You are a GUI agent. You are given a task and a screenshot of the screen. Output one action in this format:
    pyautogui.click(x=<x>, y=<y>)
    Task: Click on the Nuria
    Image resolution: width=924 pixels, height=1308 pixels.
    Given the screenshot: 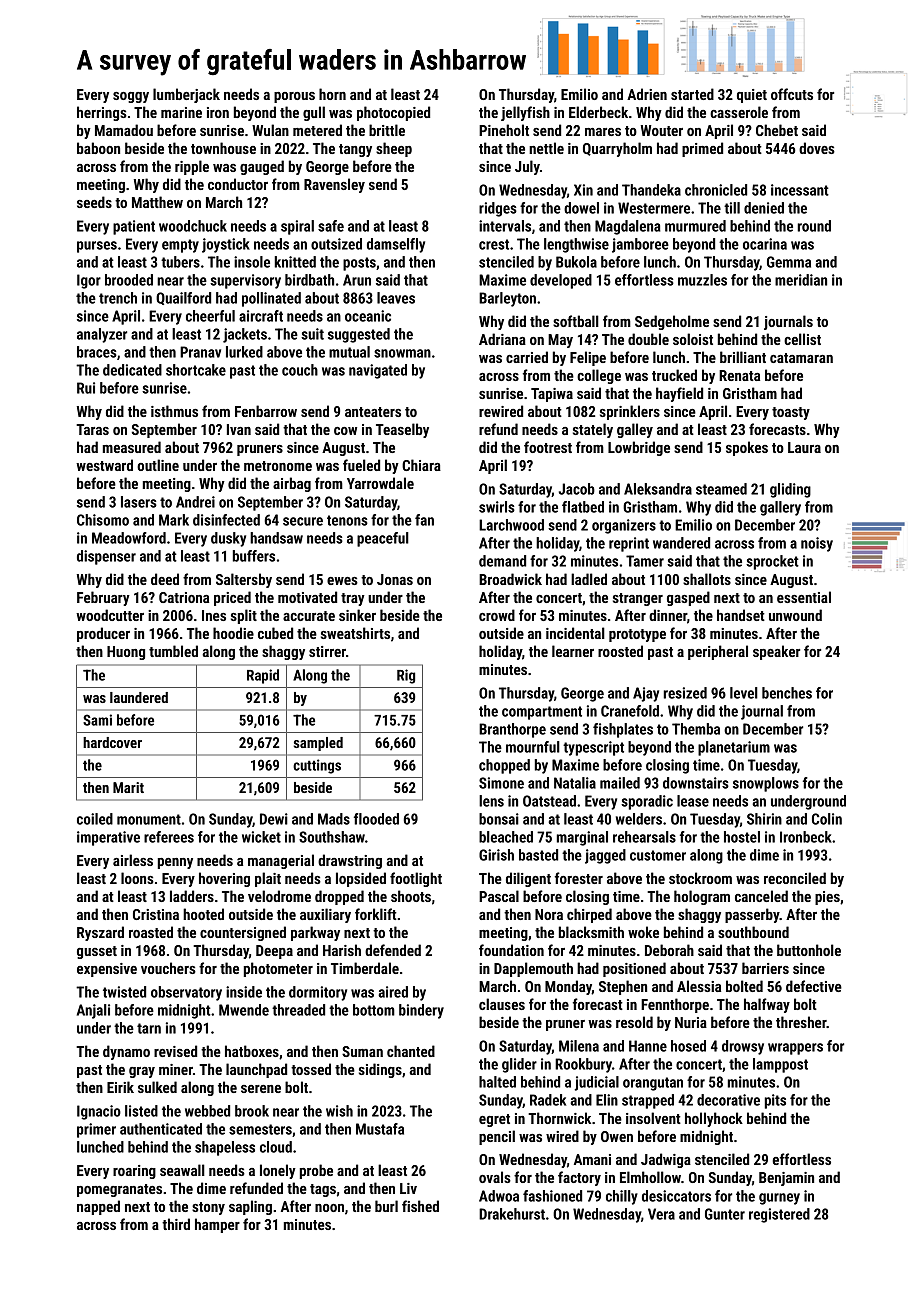 What is the action you would take?
    pyautogui.click(x=691, y=1022)
